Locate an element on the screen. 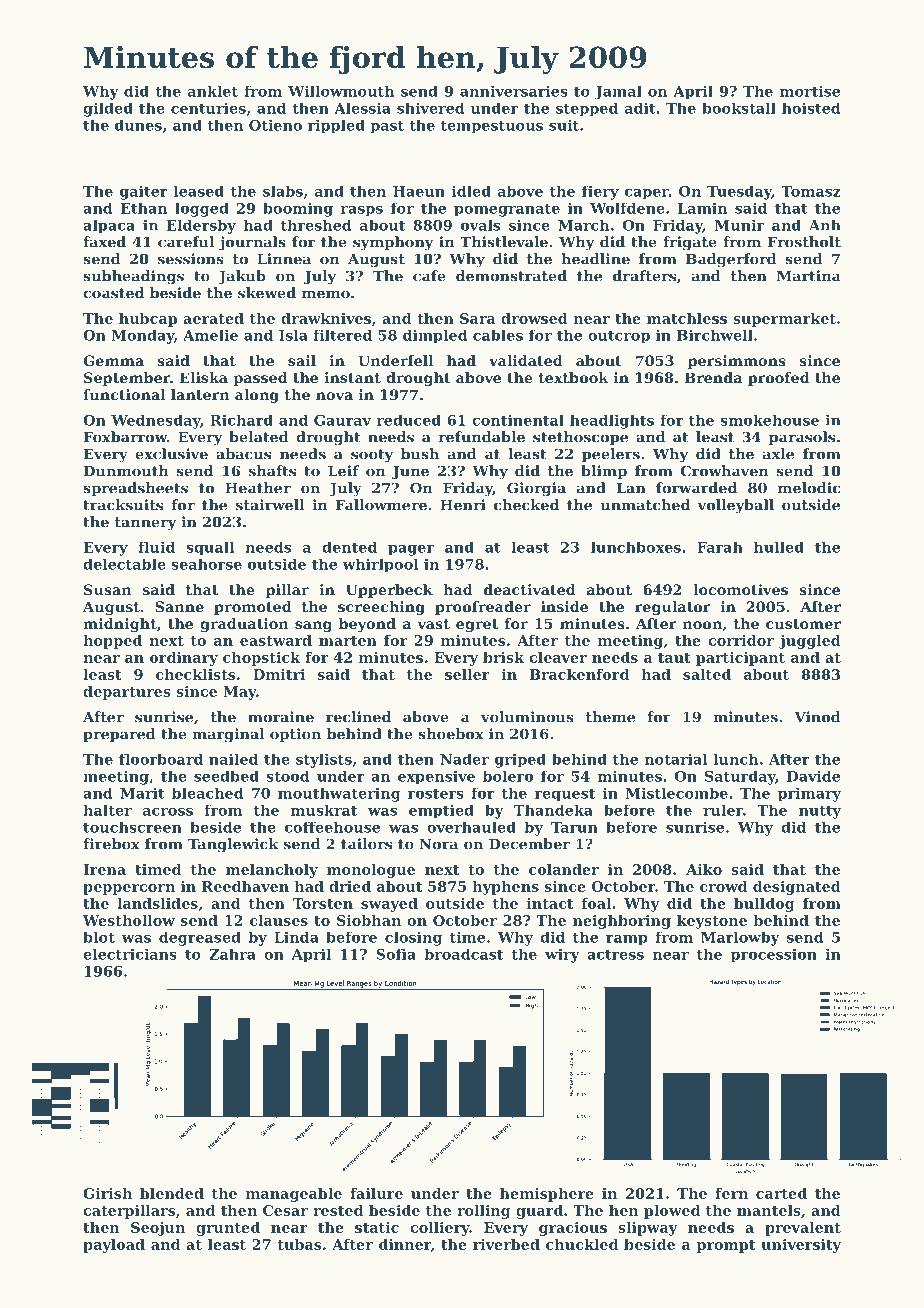 Image resolution: width=924 pixels, height=1308 pixels. Otieno is located at coordinates (275, 125).
